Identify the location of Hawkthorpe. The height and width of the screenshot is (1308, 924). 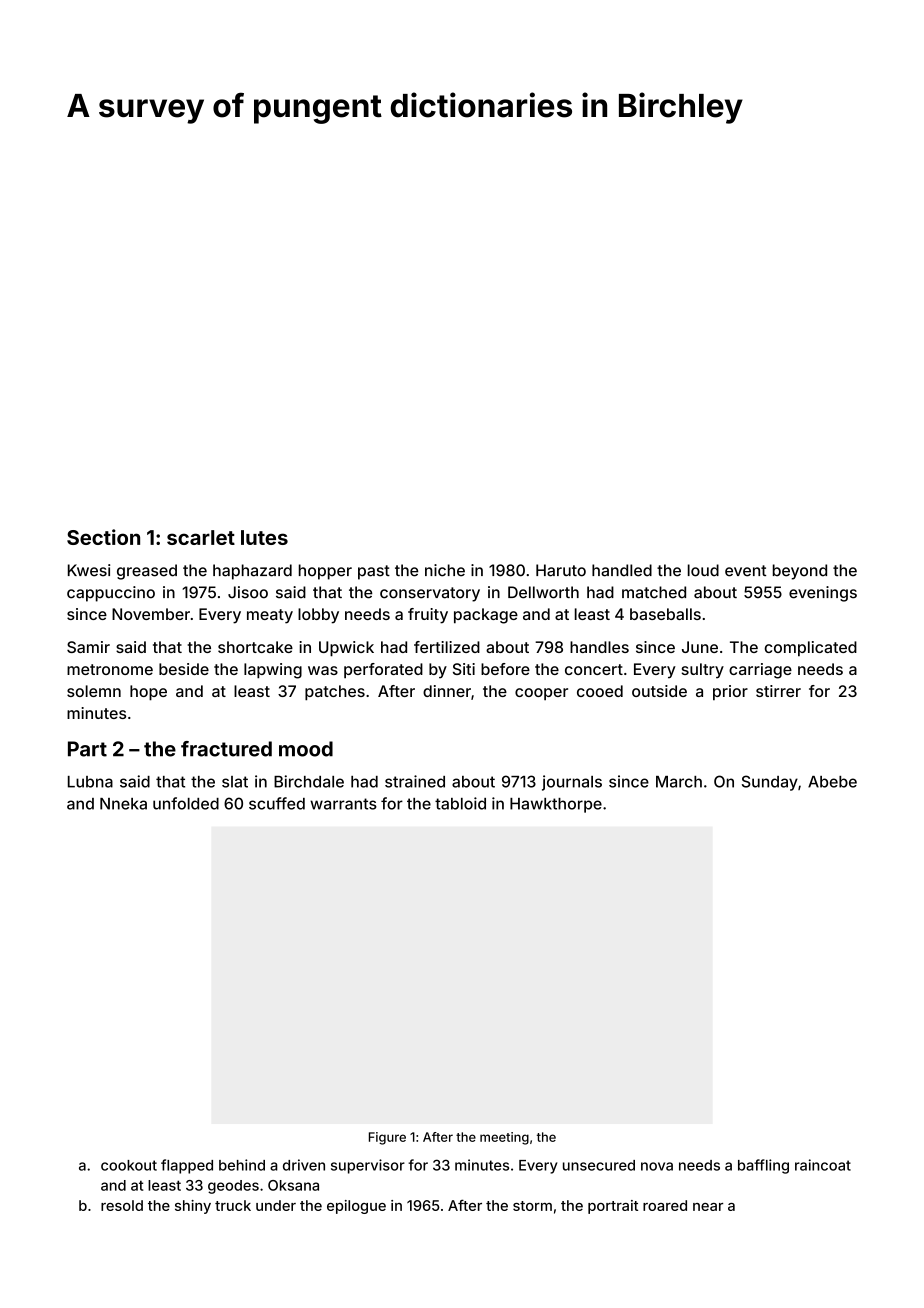
(556, 805).
